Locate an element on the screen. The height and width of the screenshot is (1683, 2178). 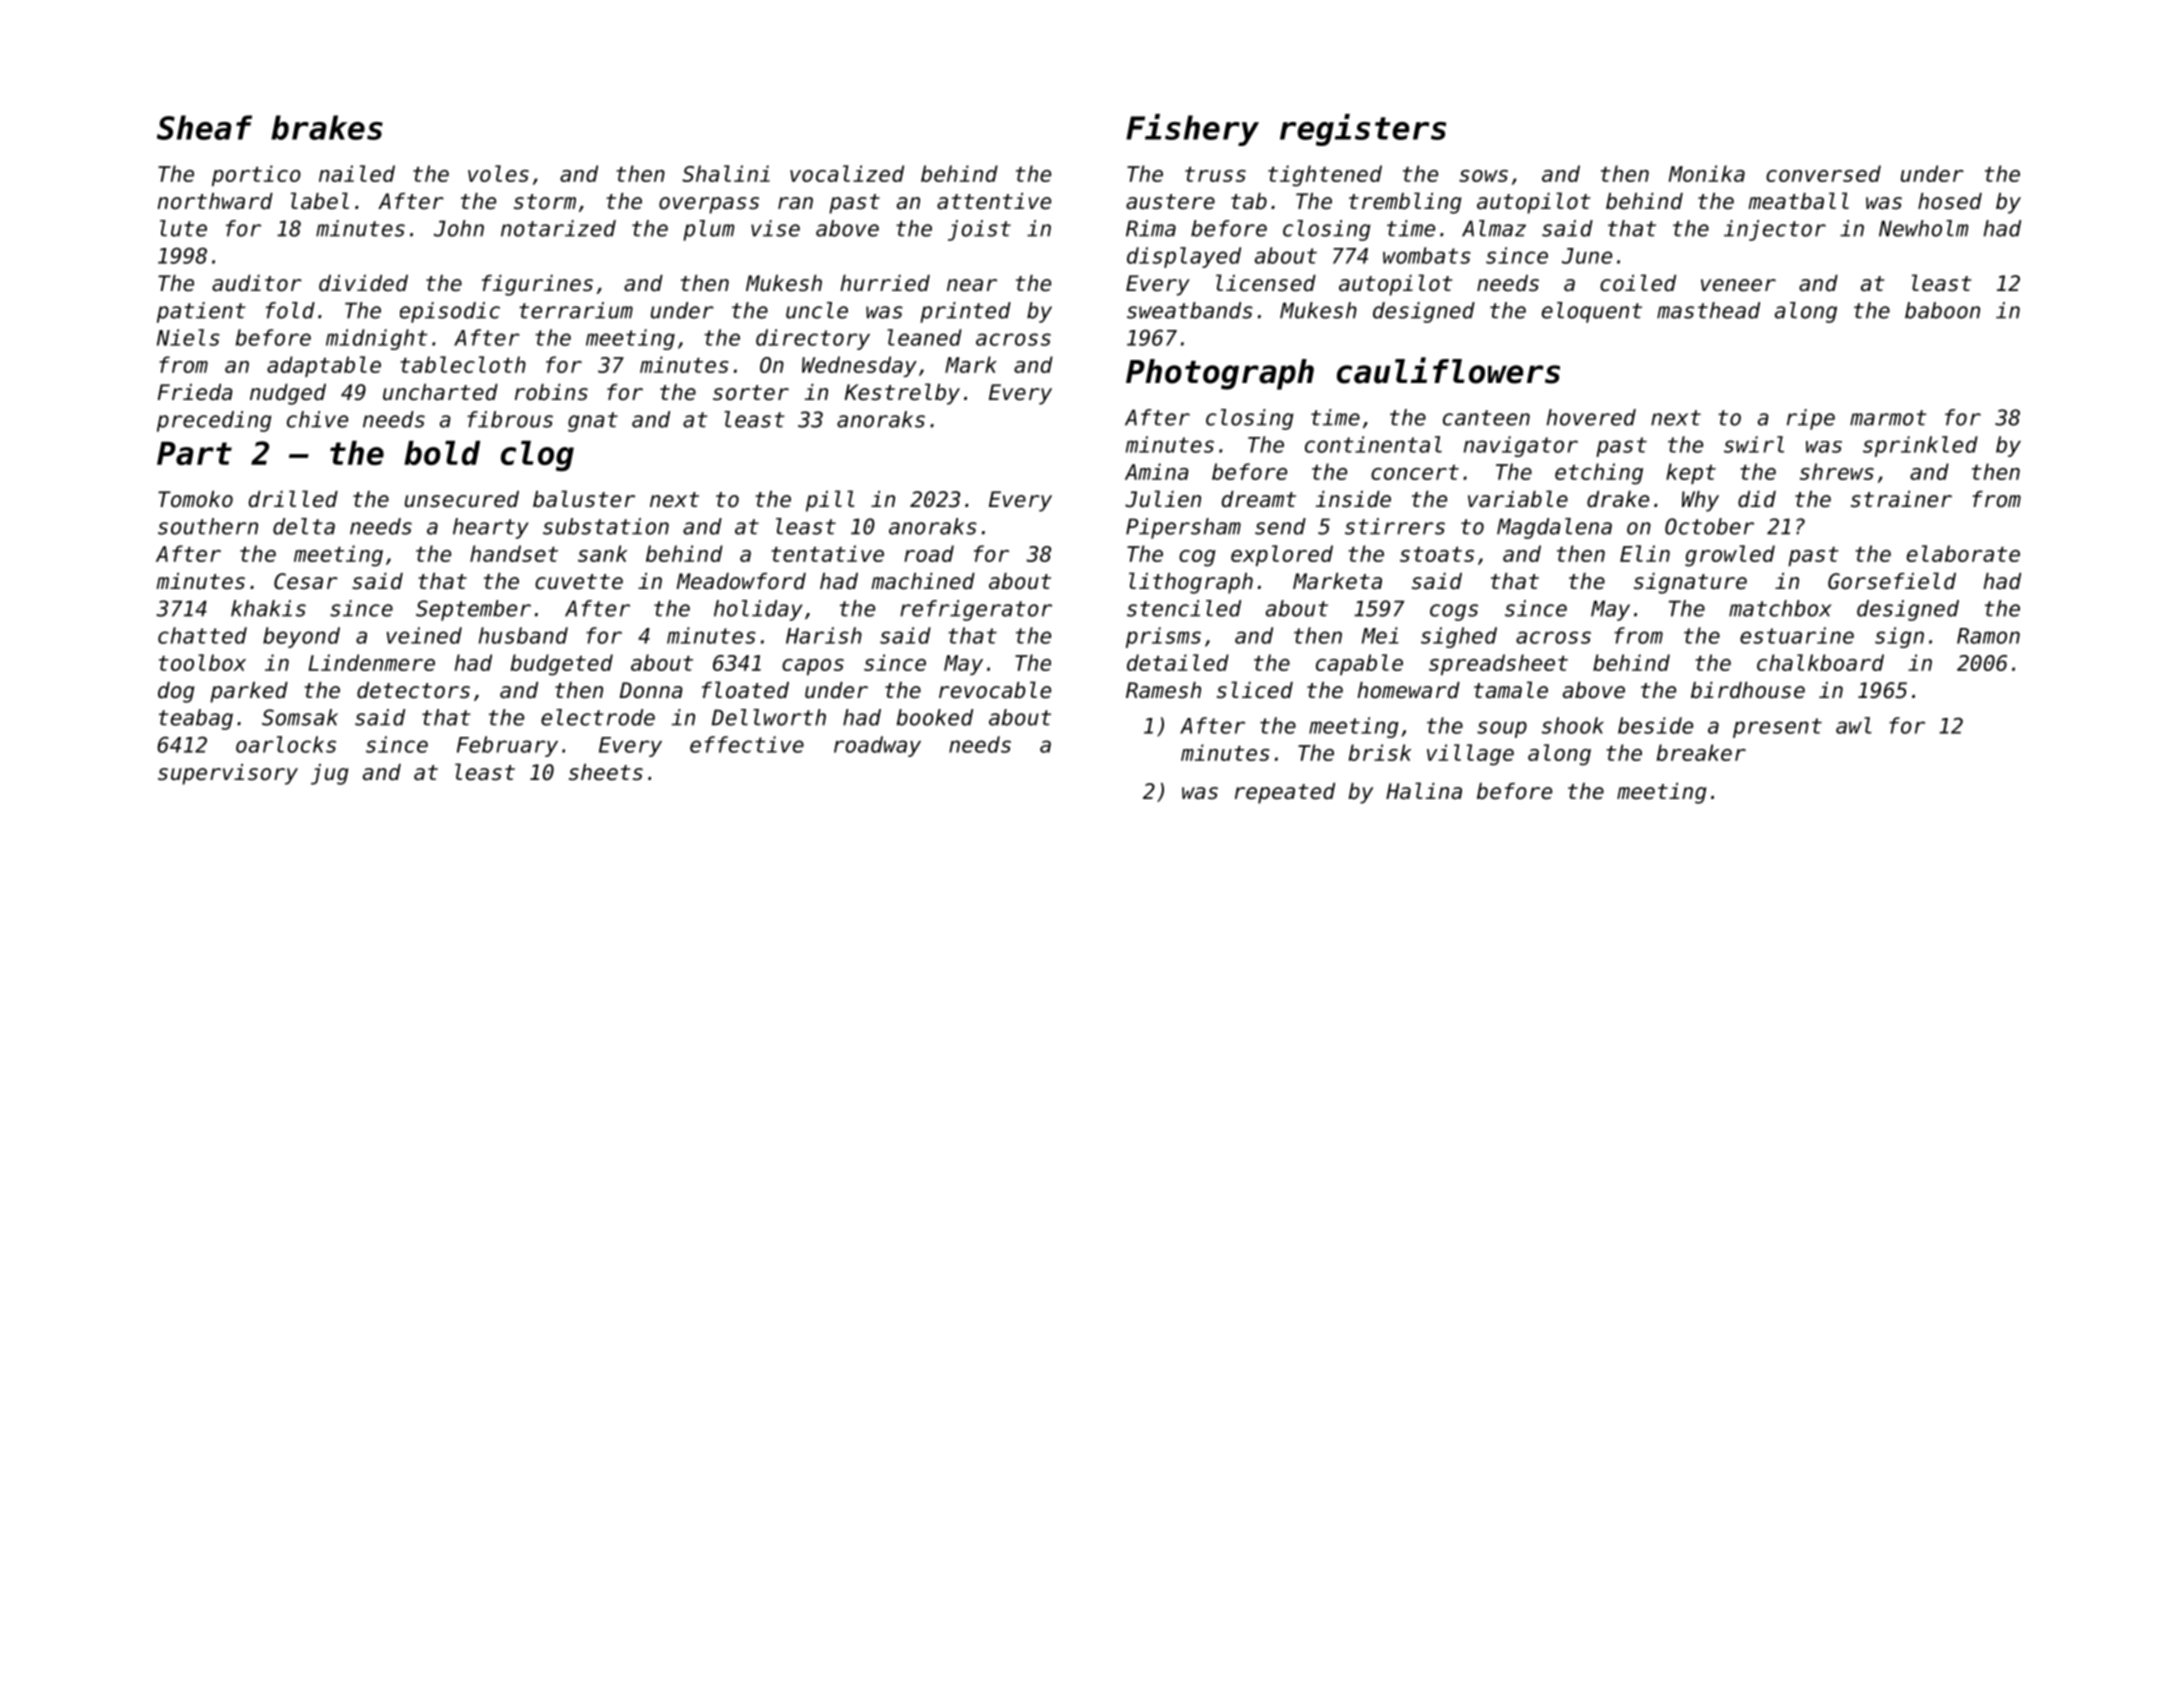
conversed is located at coordinates (1823, 173).
